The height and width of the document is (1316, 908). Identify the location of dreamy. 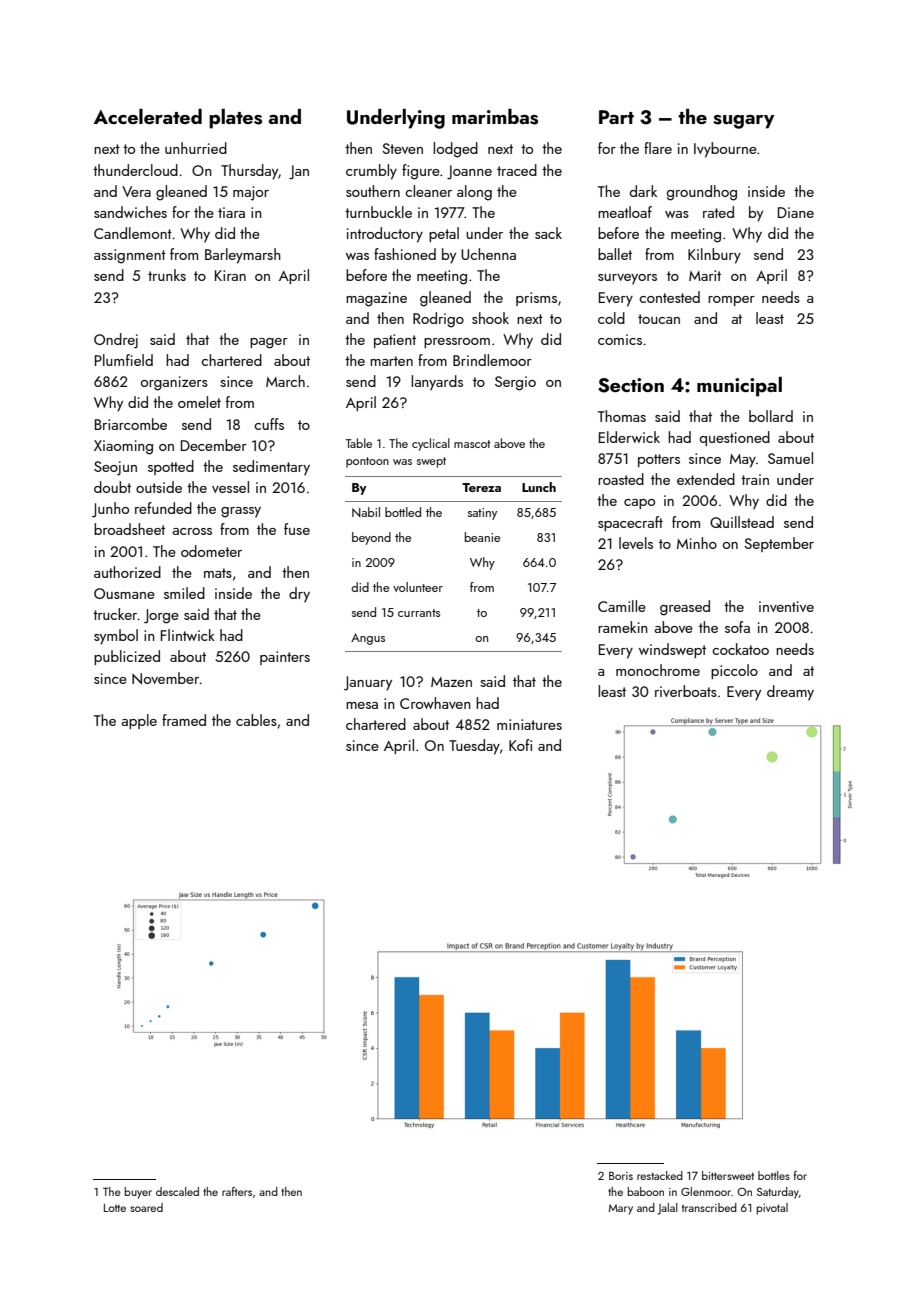
(790, 693).
